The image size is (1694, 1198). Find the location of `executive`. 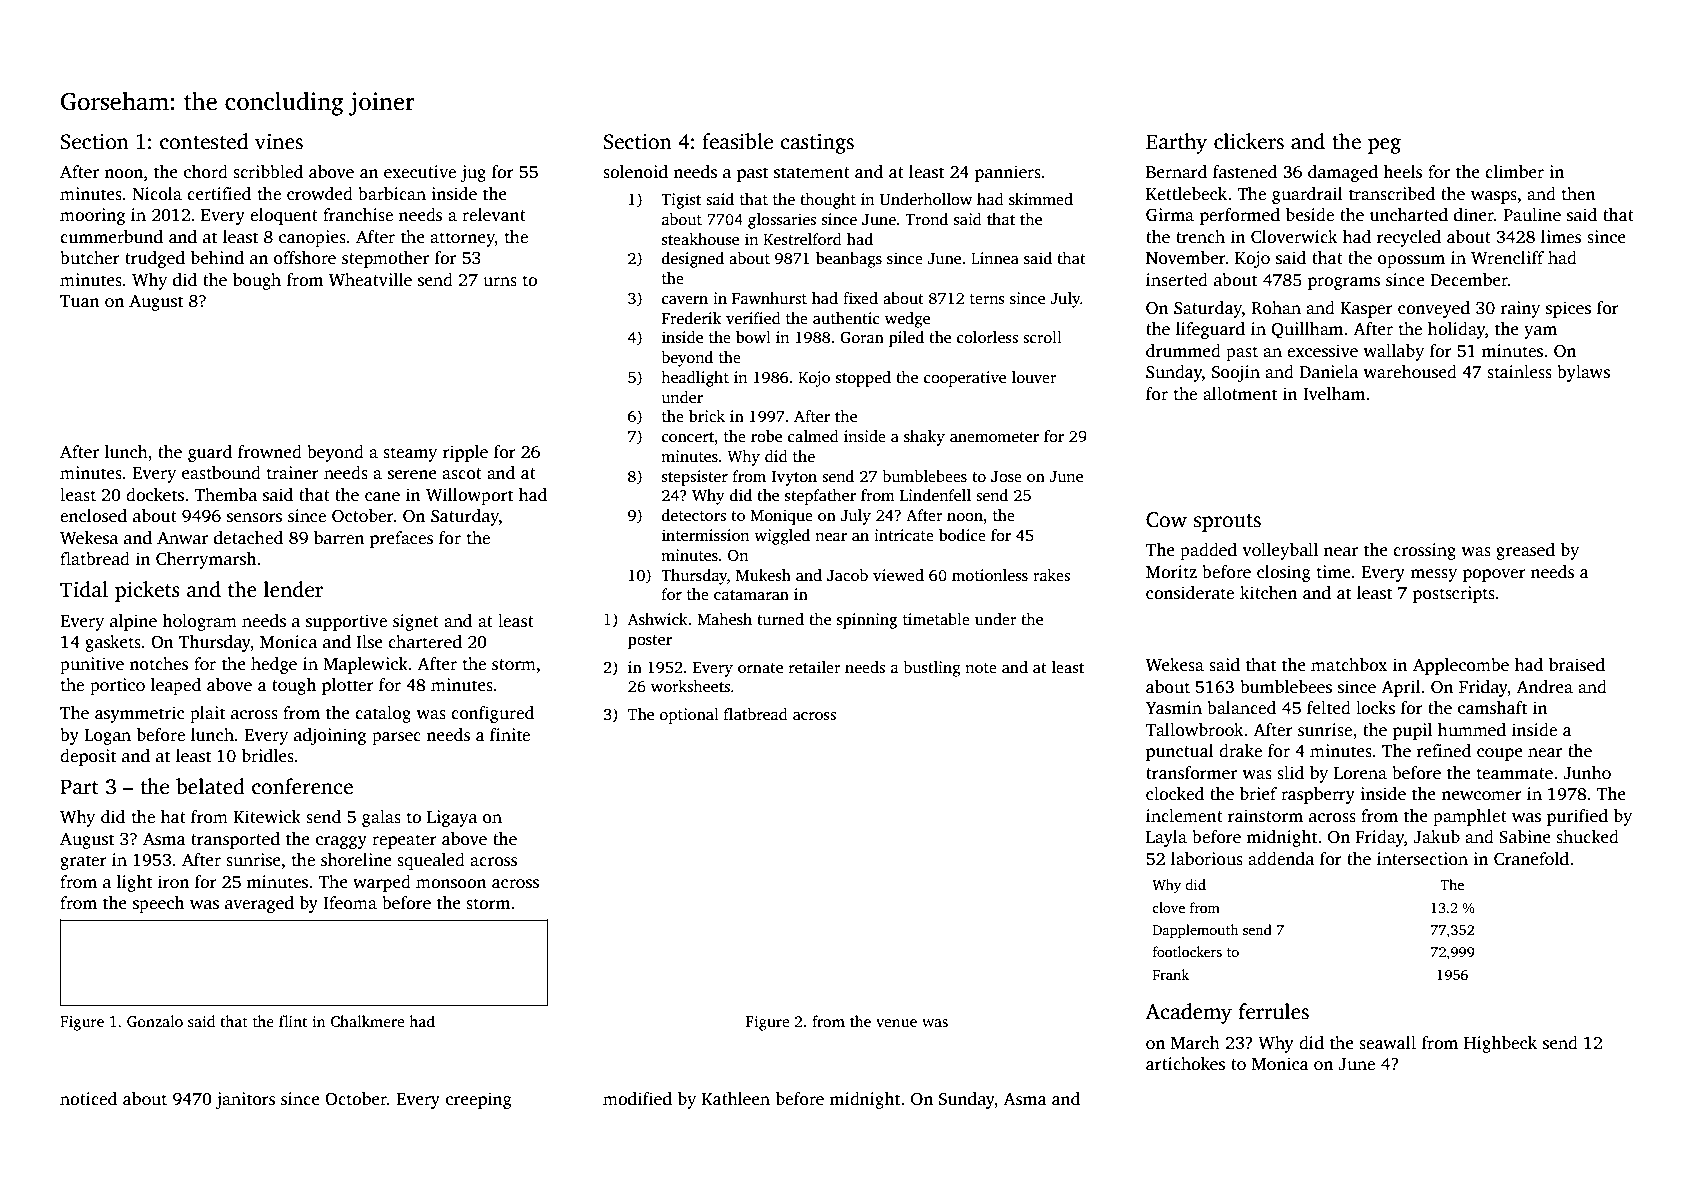

executive is located at coordinates (420, 172).
